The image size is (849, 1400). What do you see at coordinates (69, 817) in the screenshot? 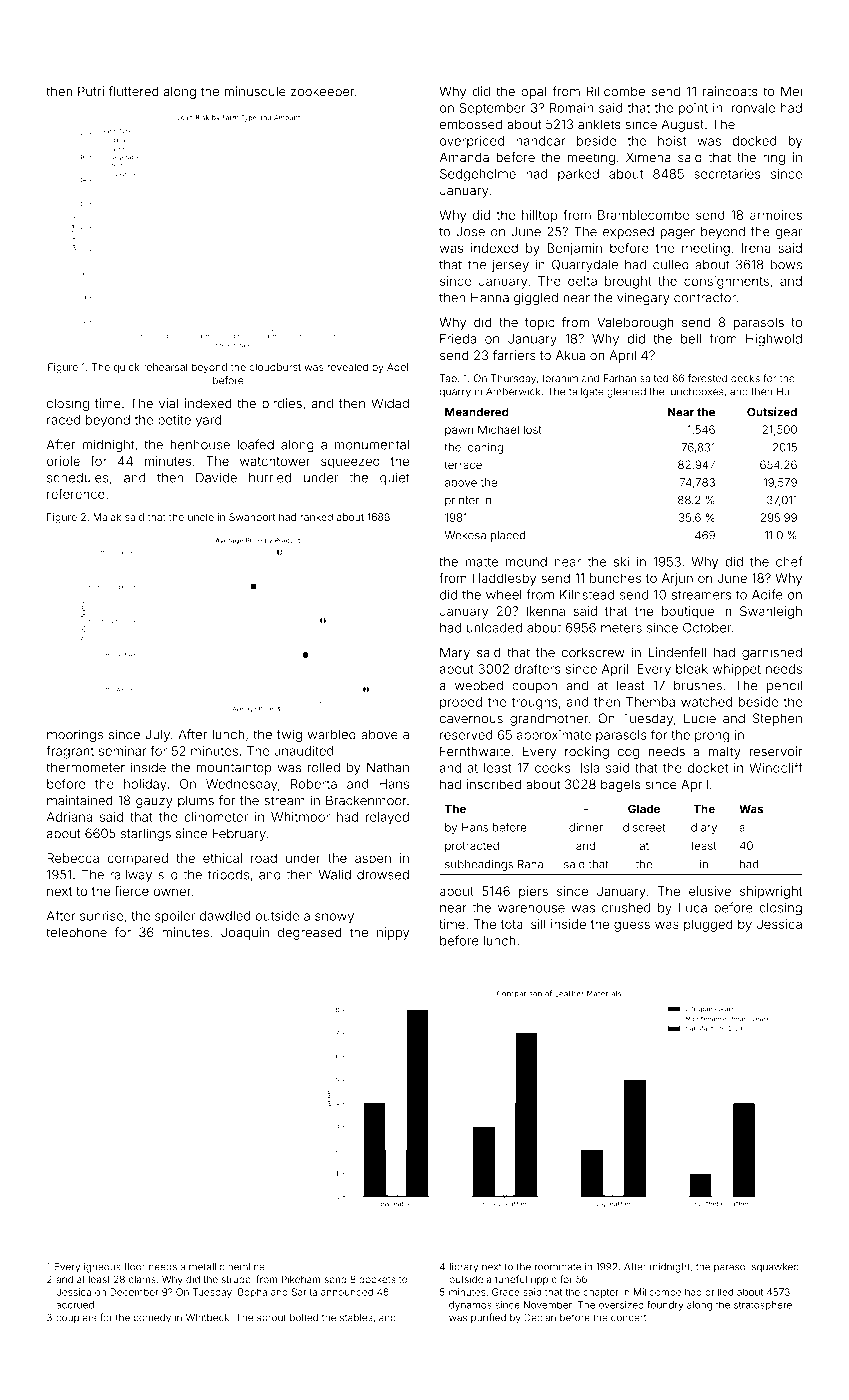
I see `Adriana` at bounding box center [69, 817].
